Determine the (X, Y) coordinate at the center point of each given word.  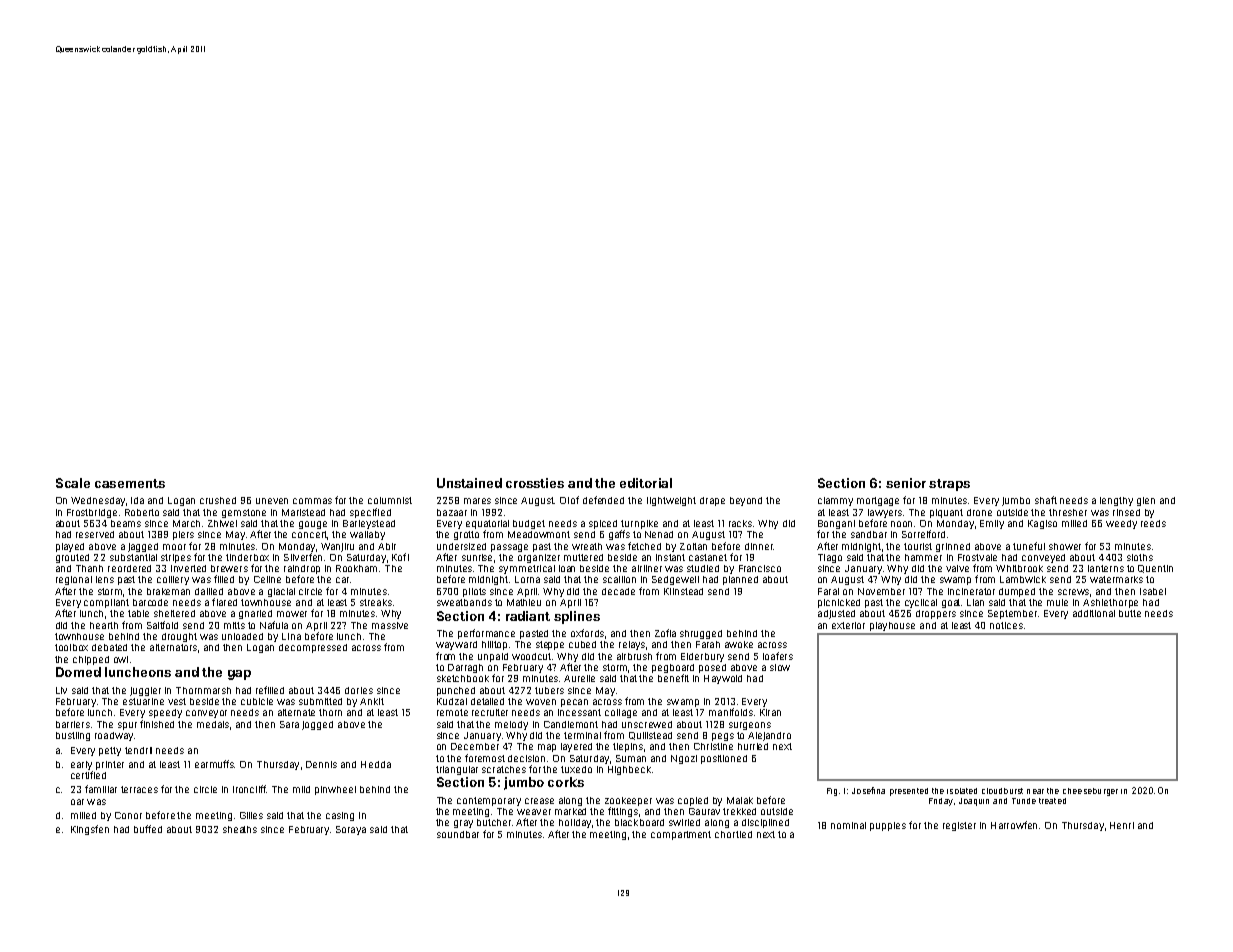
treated (1052, 801)
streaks (376, 602)
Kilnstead (683, 591)
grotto (466, 535)
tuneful (1029, 546)
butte (1130, 613)
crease (539, 801)
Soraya (351, 830)
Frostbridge (92, 513)
